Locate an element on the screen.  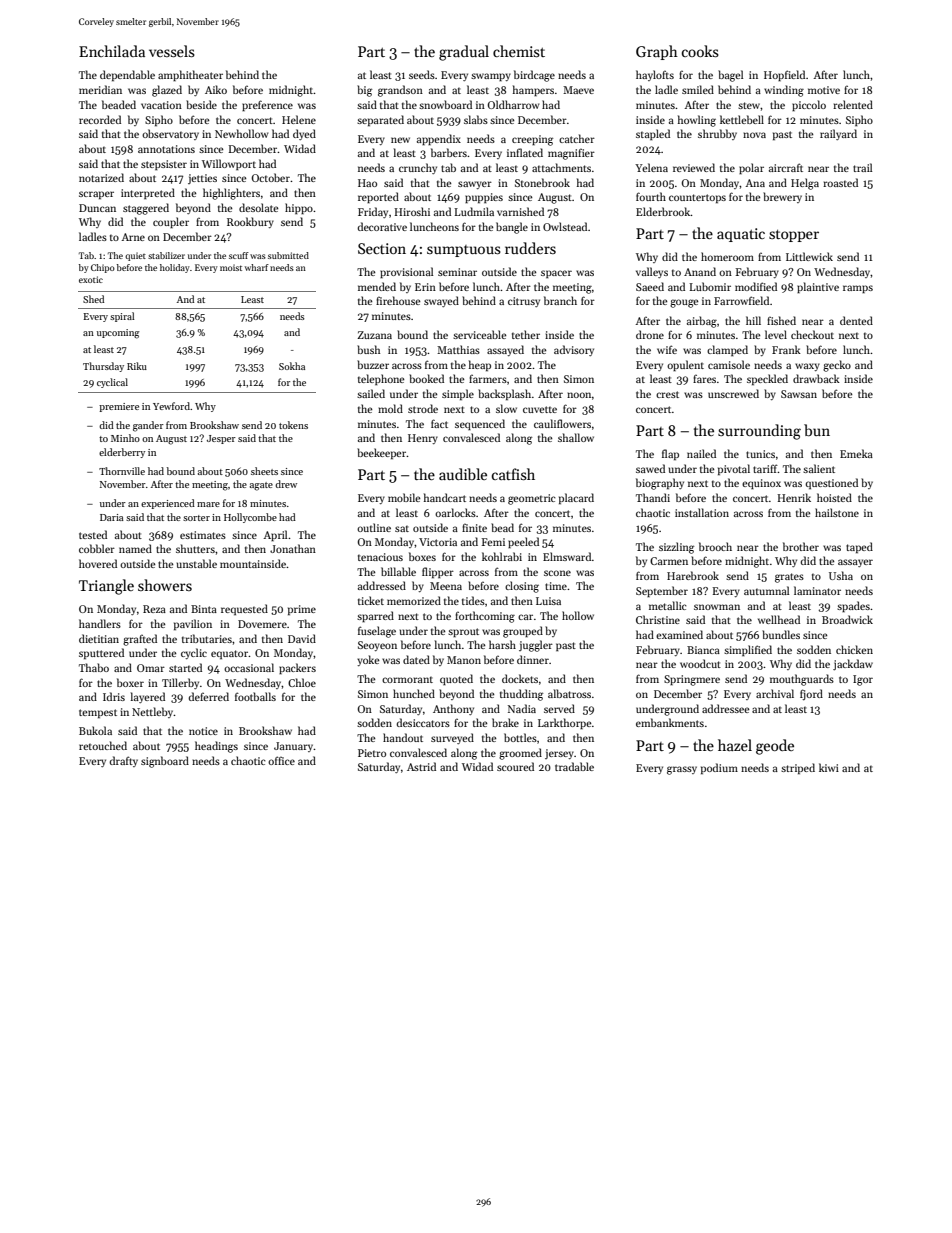
Christine is located at coordinates (658, 619).
